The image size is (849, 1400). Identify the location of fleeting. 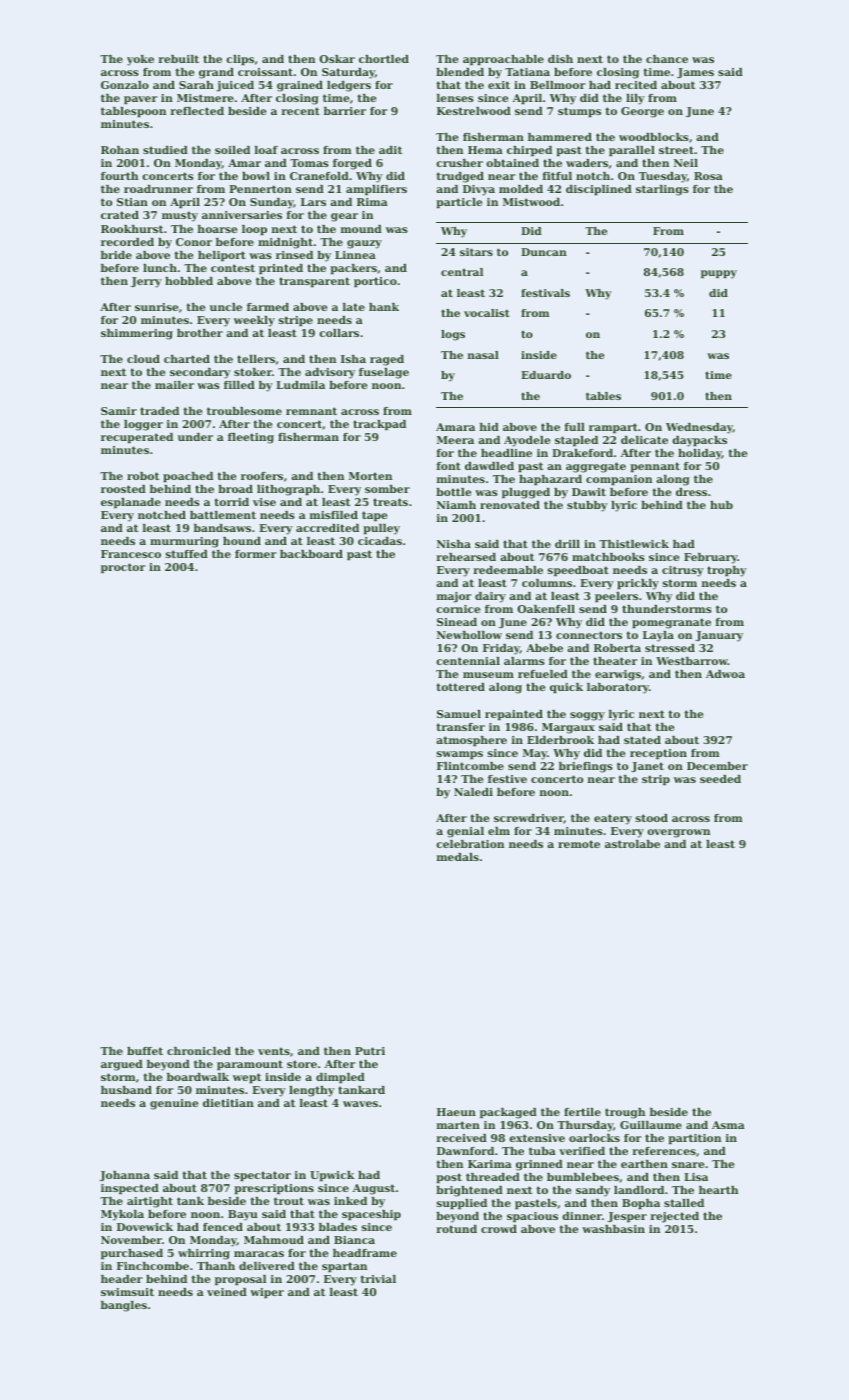
(251, 438).
